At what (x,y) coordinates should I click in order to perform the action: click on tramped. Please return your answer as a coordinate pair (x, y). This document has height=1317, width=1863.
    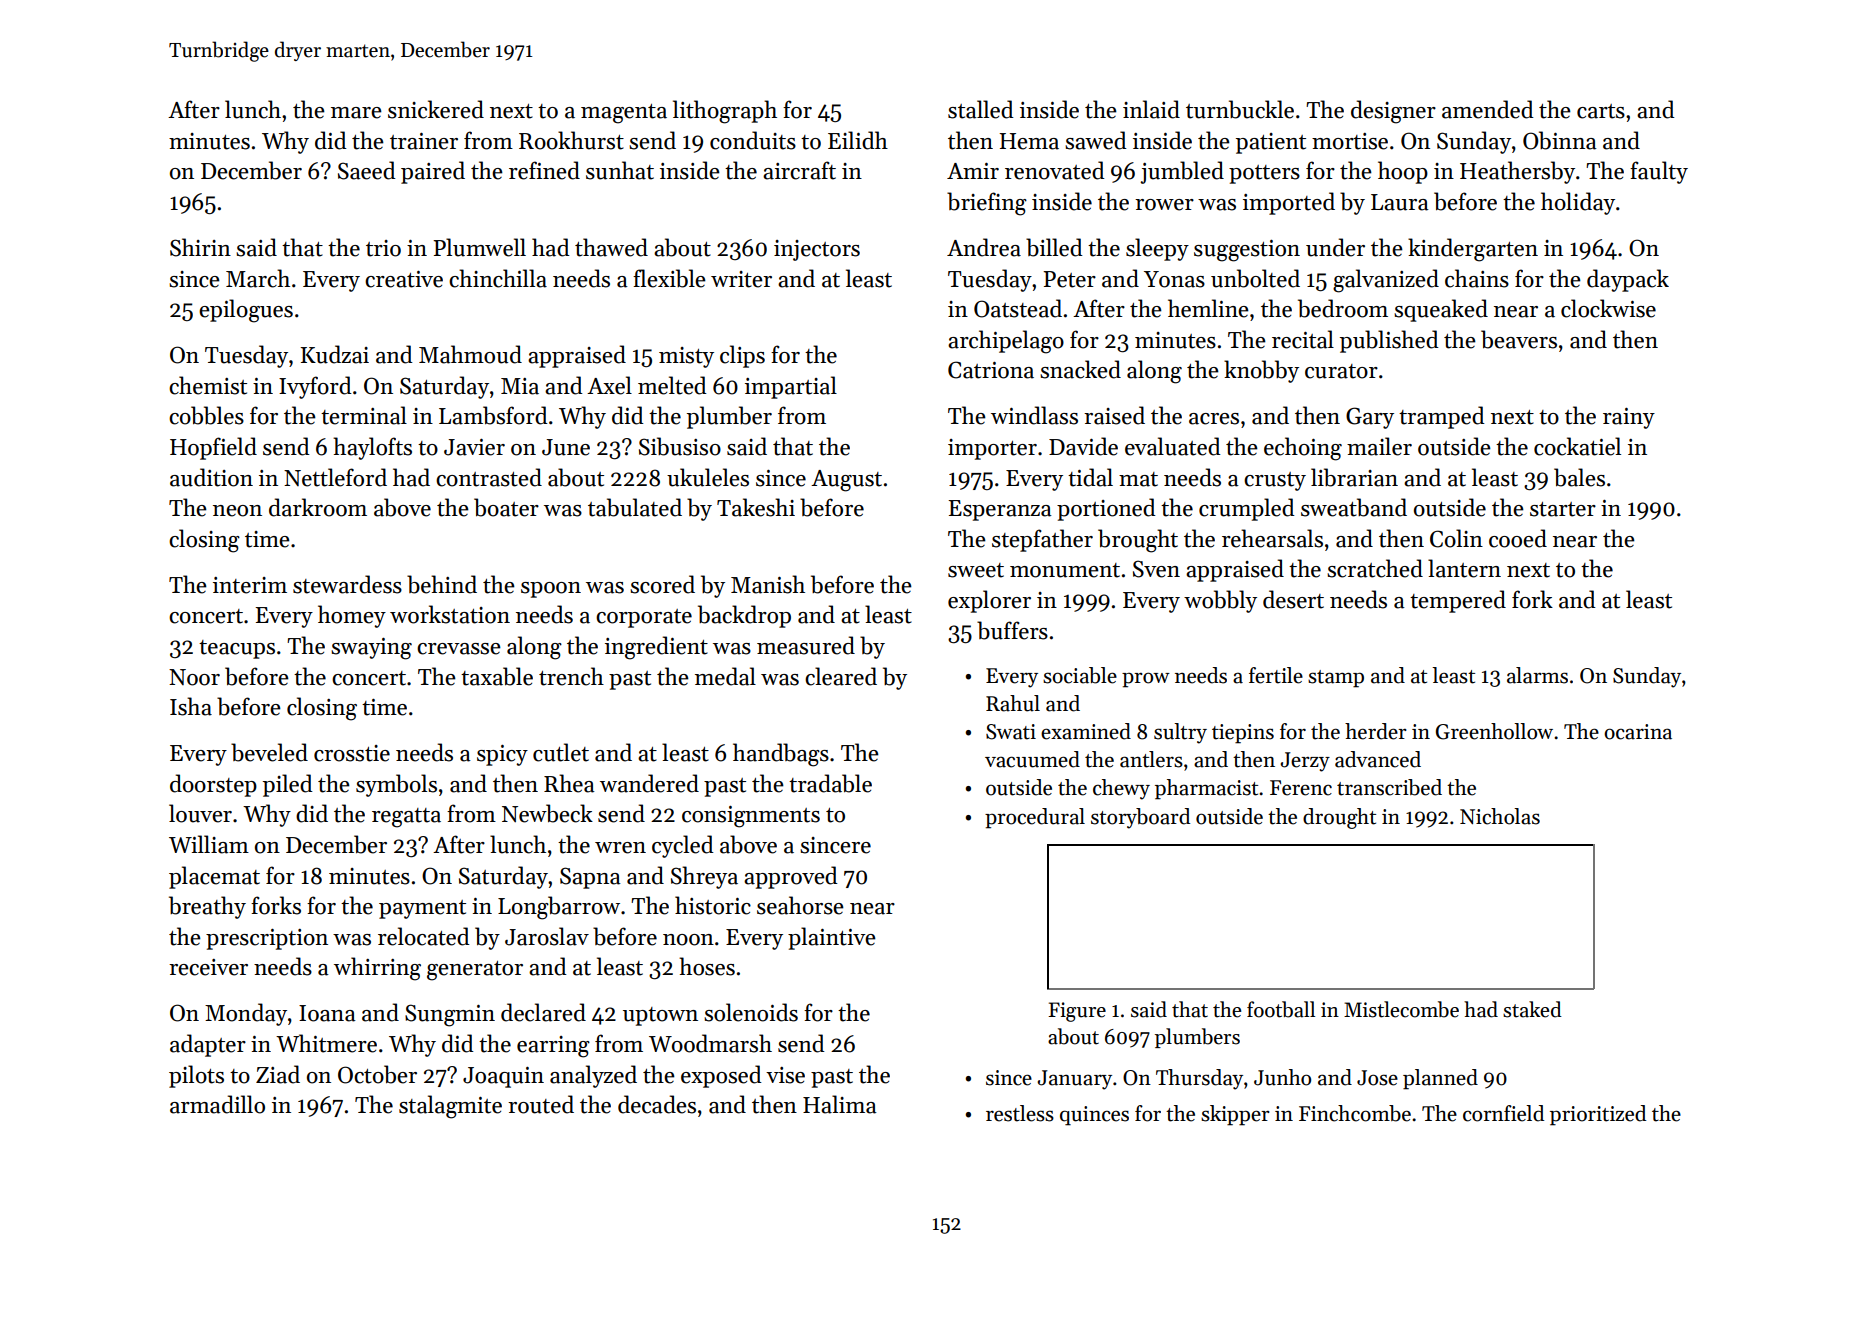
    Looking at the image, I should click on (1442, 417).
